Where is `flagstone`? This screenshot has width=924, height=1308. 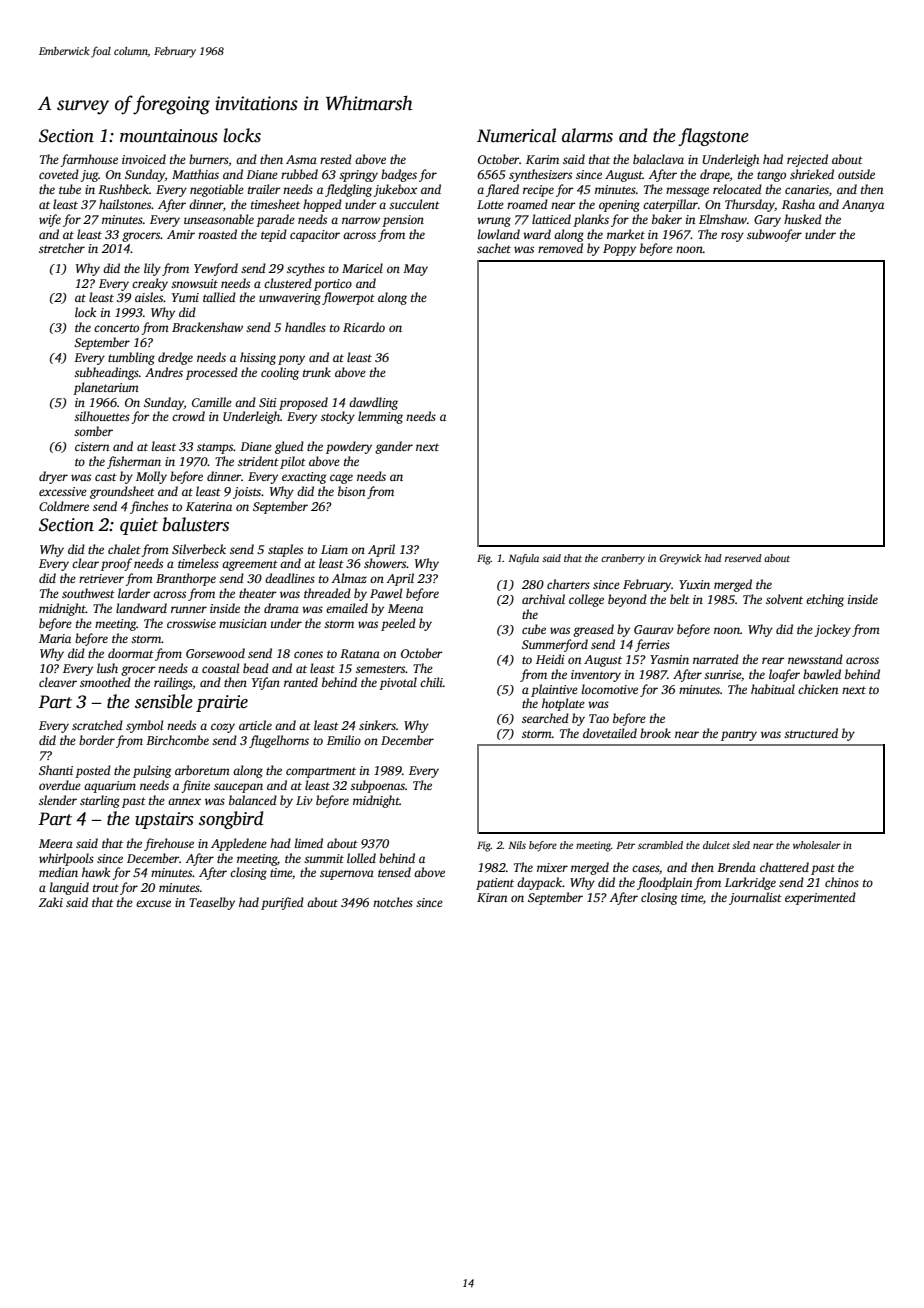
flagstone is located at coordinates (713, 137).
